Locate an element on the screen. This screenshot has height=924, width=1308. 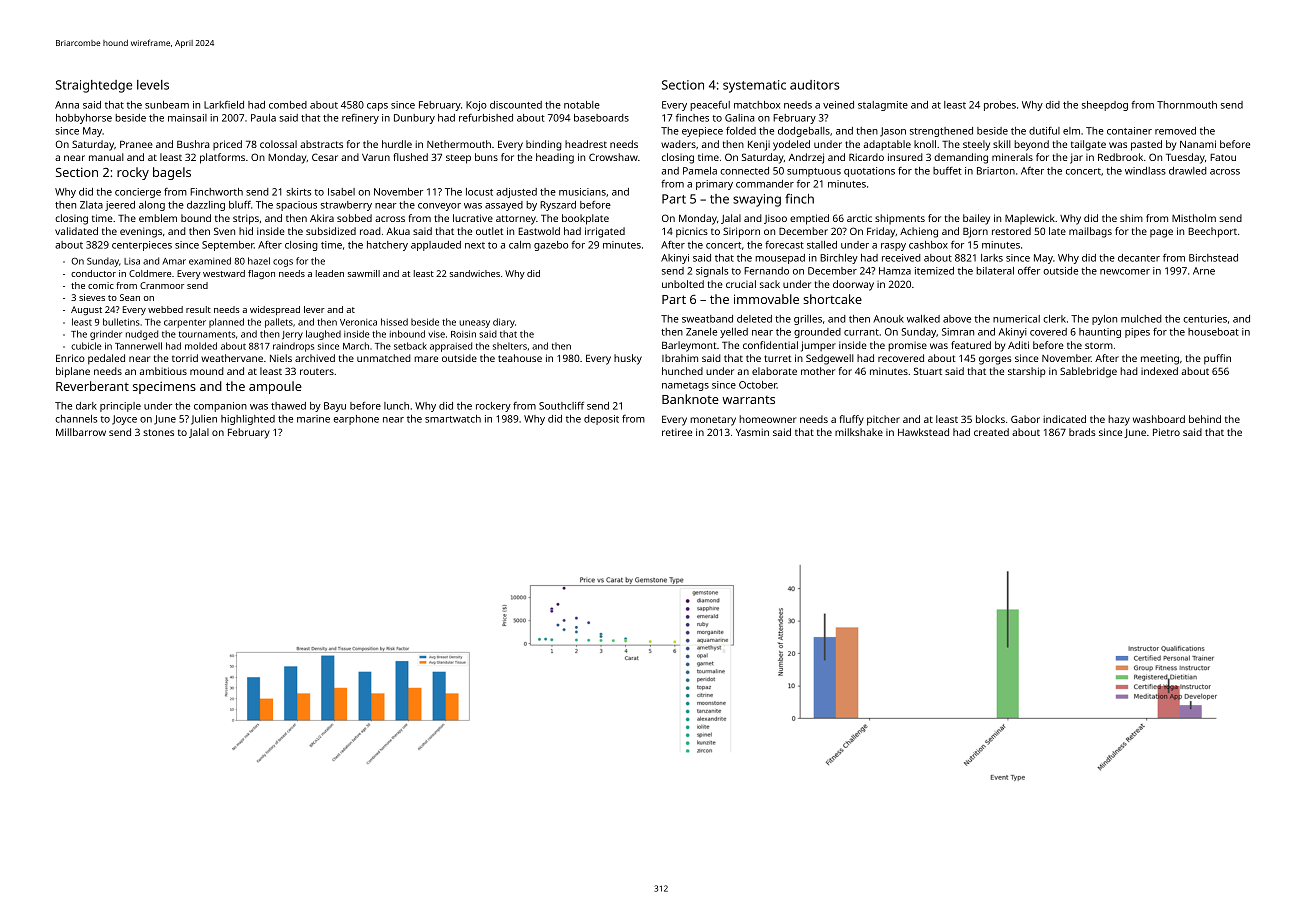
shelters is located at coordinates (510, 346).
